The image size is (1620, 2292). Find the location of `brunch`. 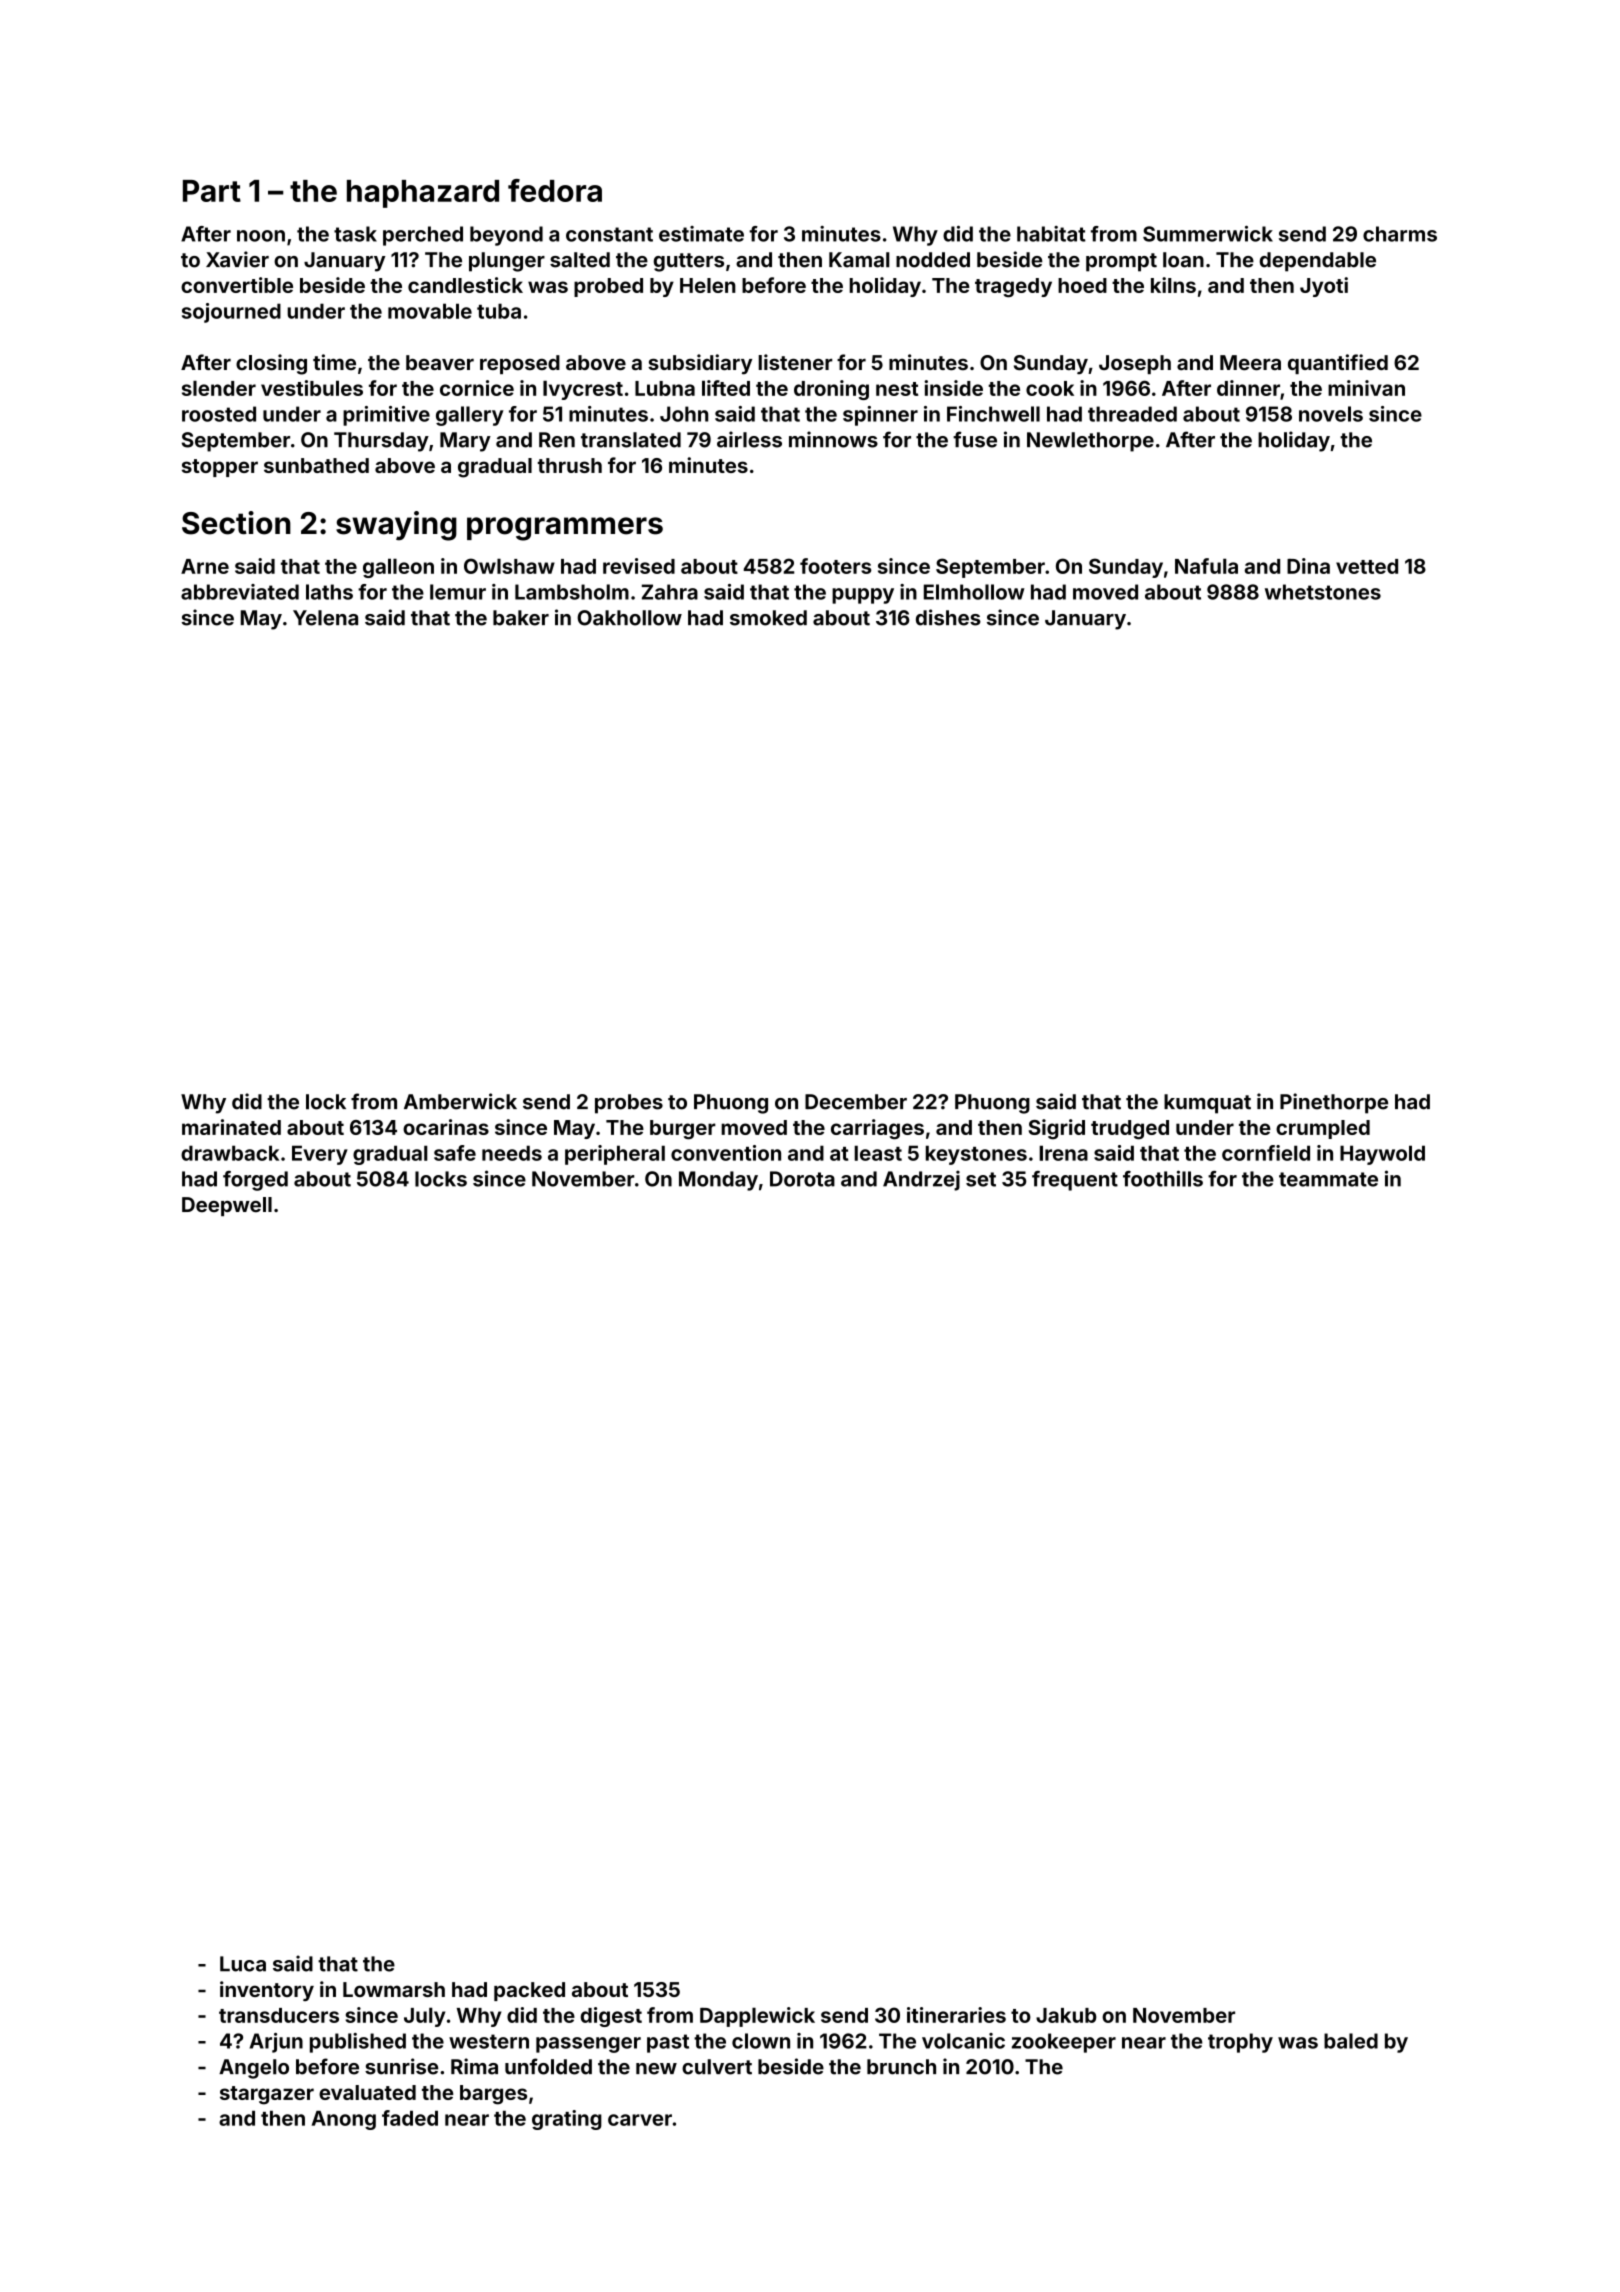

brunch is located at coordinates (901, 2067).
